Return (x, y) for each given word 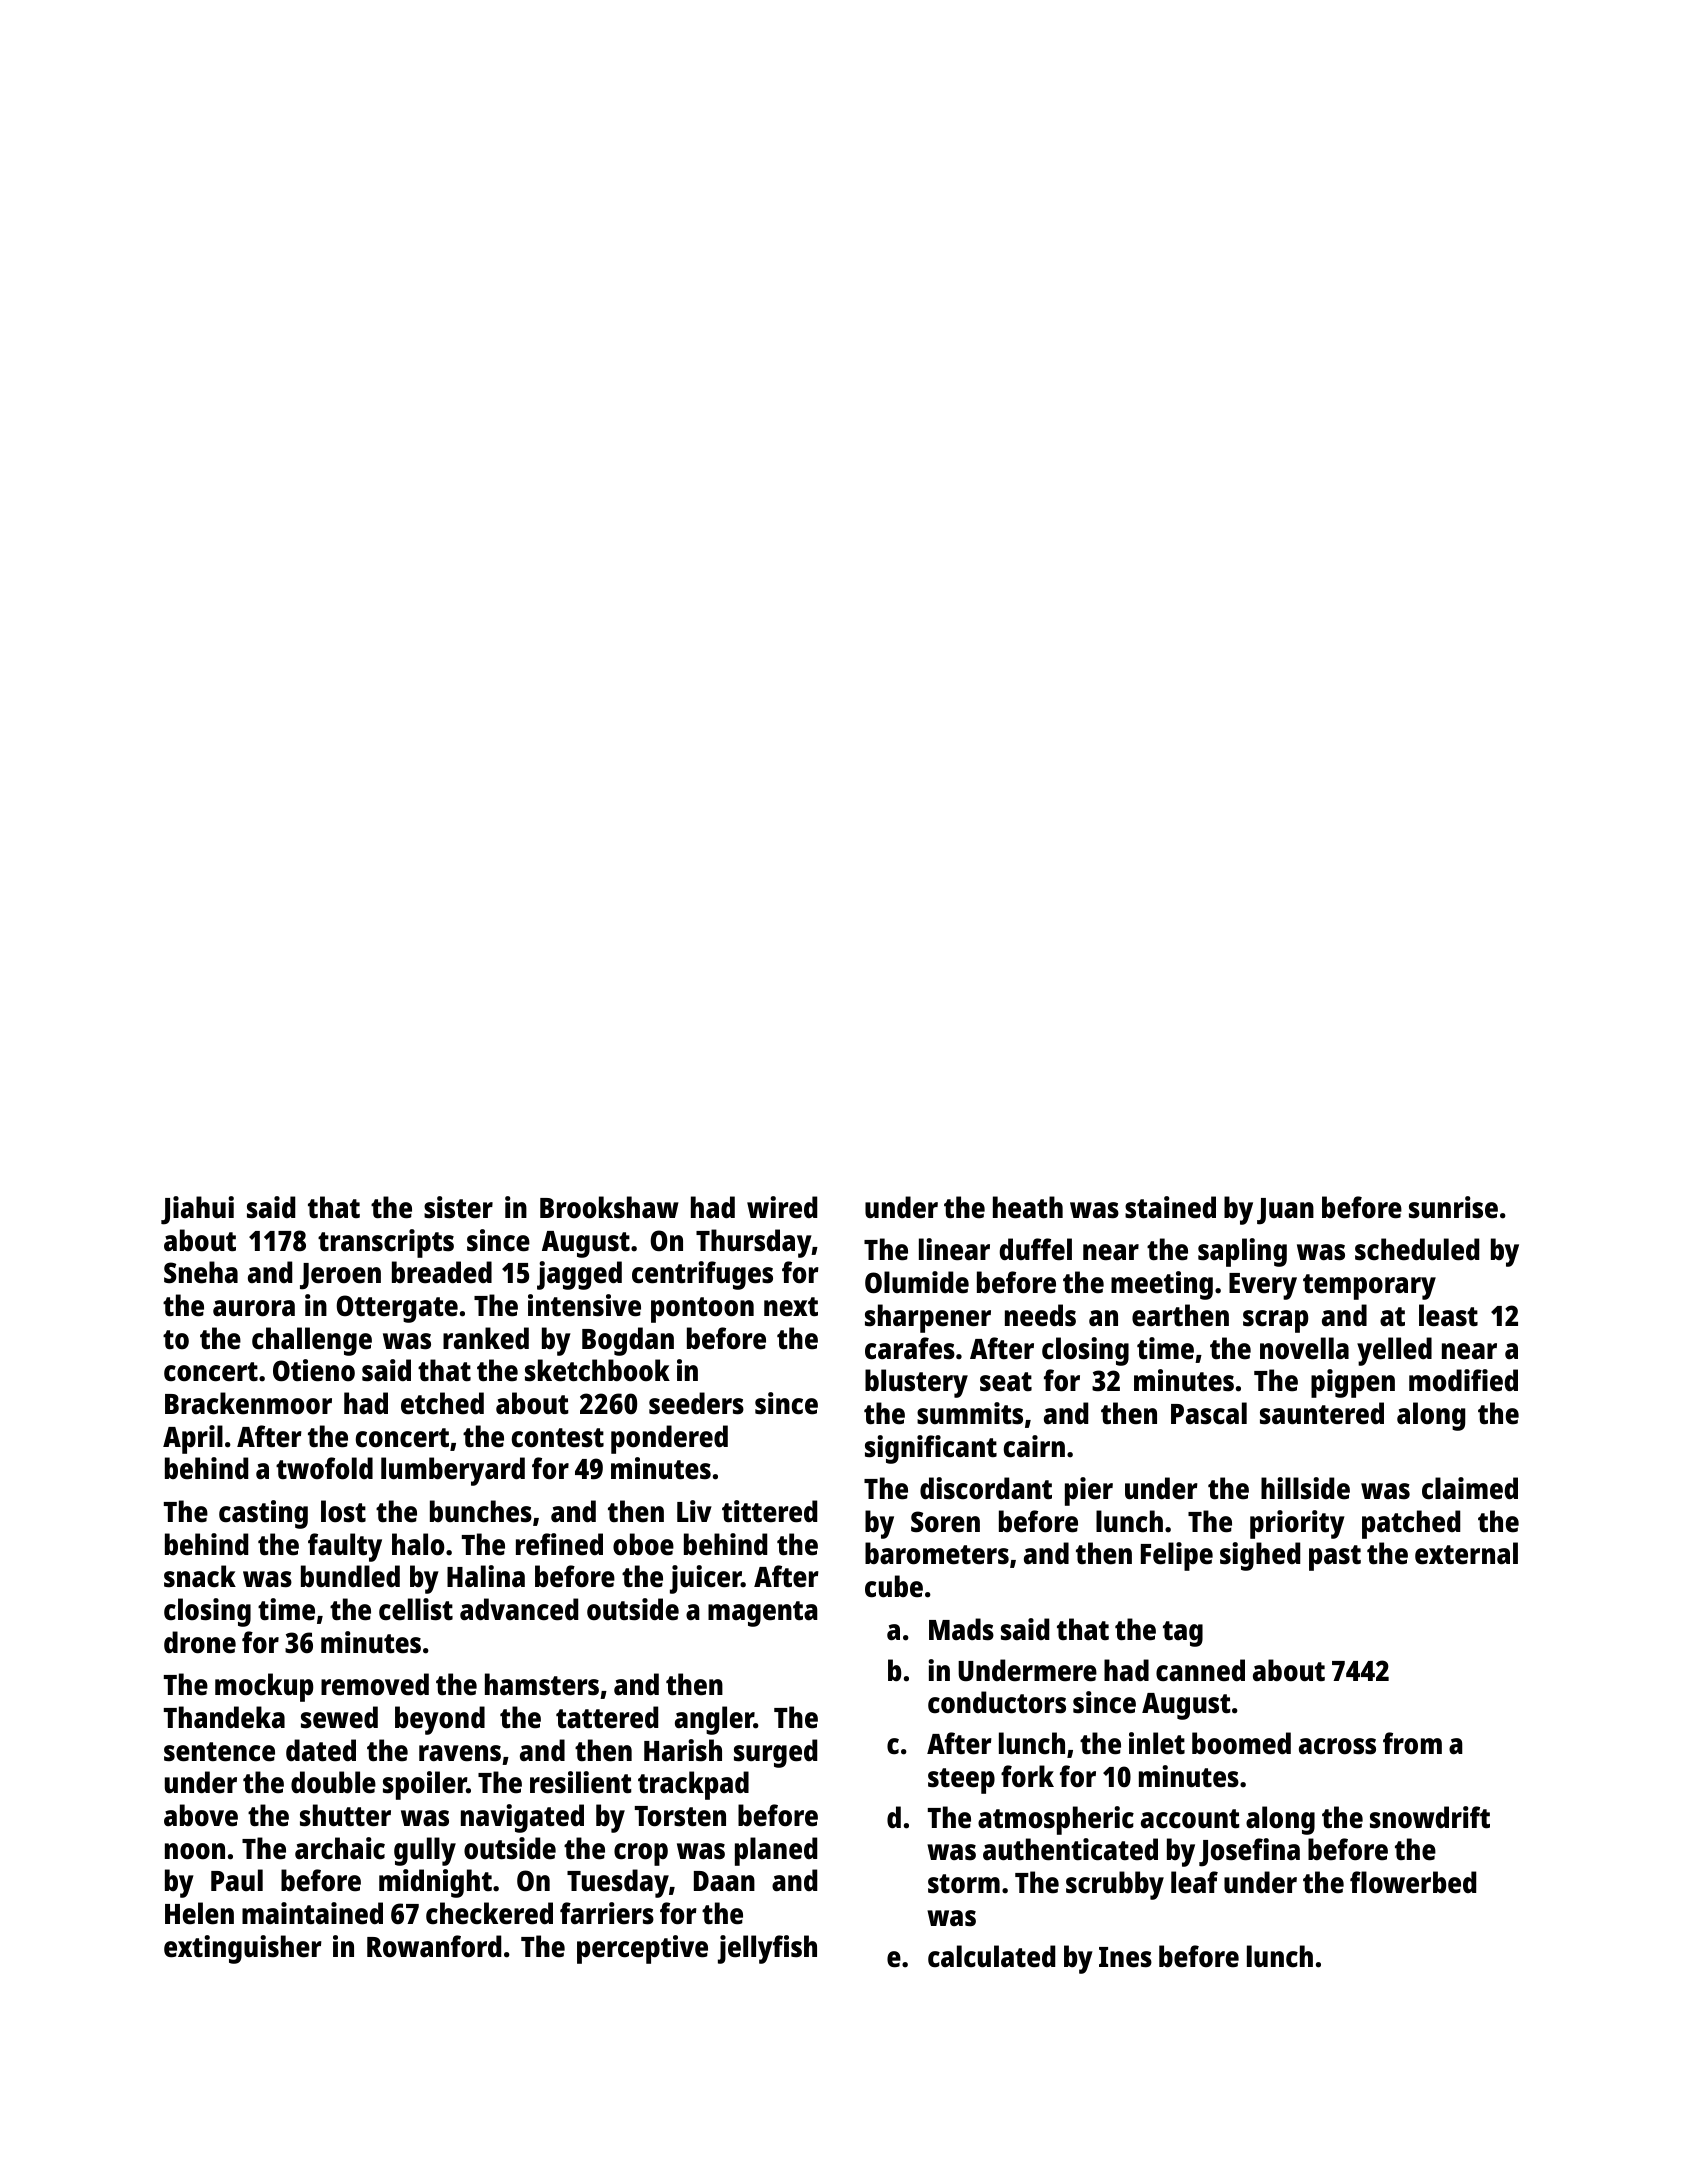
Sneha (201, 1272)
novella (1304, 1348)
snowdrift (1430, 1817)
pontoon (702, 1310)
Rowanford (434, 1946)
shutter (345, 1815)
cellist (416, 1609)
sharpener (928, 1318)
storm (964, 1884)
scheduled (1417, 1249)
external (1466, 1553)
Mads (961, 1629)
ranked (486, 1338)
